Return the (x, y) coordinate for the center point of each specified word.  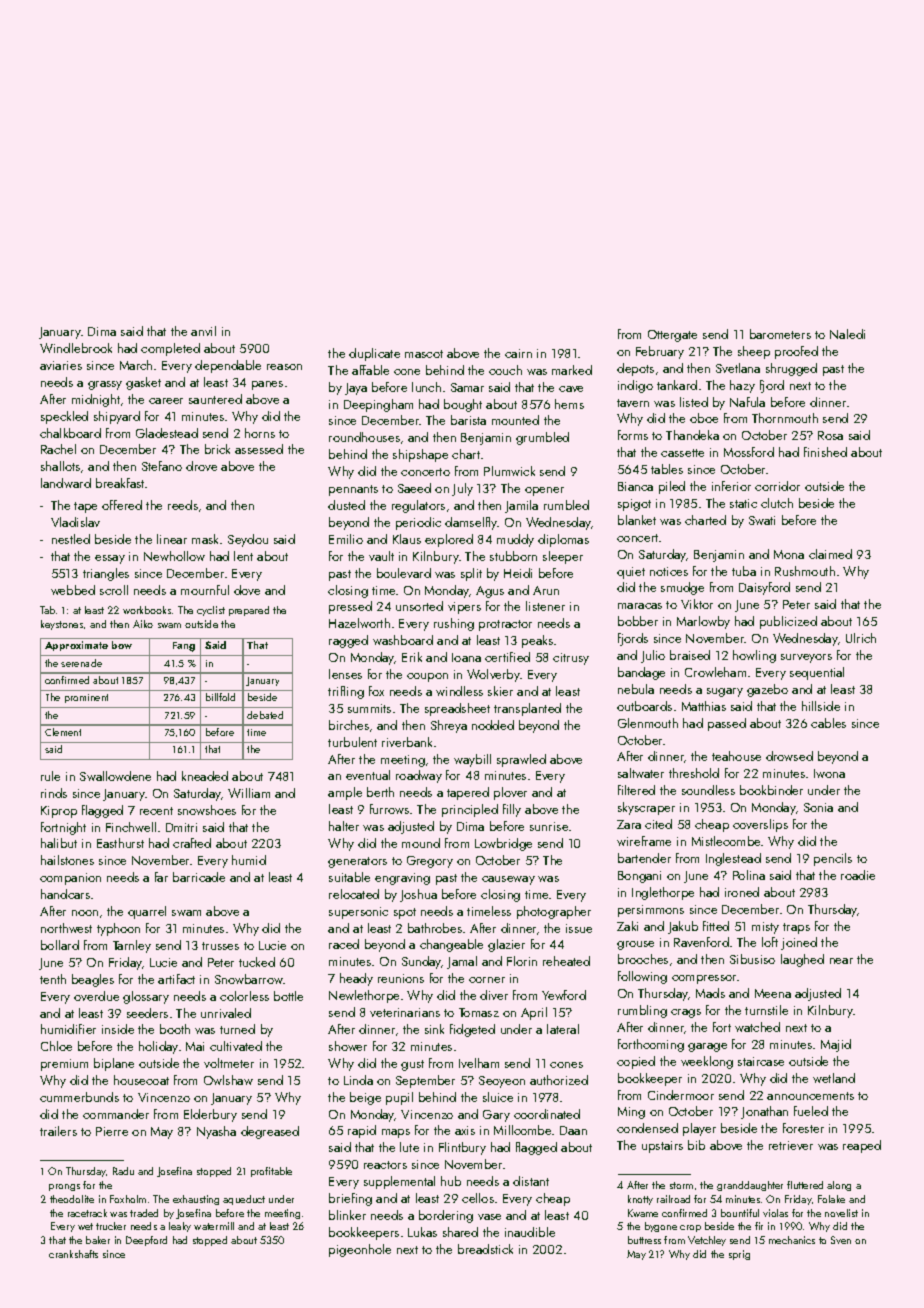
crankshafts (73, 1254)
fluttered (805, 1185)
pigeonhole (360, 1250)
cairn (518, 353)
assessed (259, 449)
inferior (731, 486)
